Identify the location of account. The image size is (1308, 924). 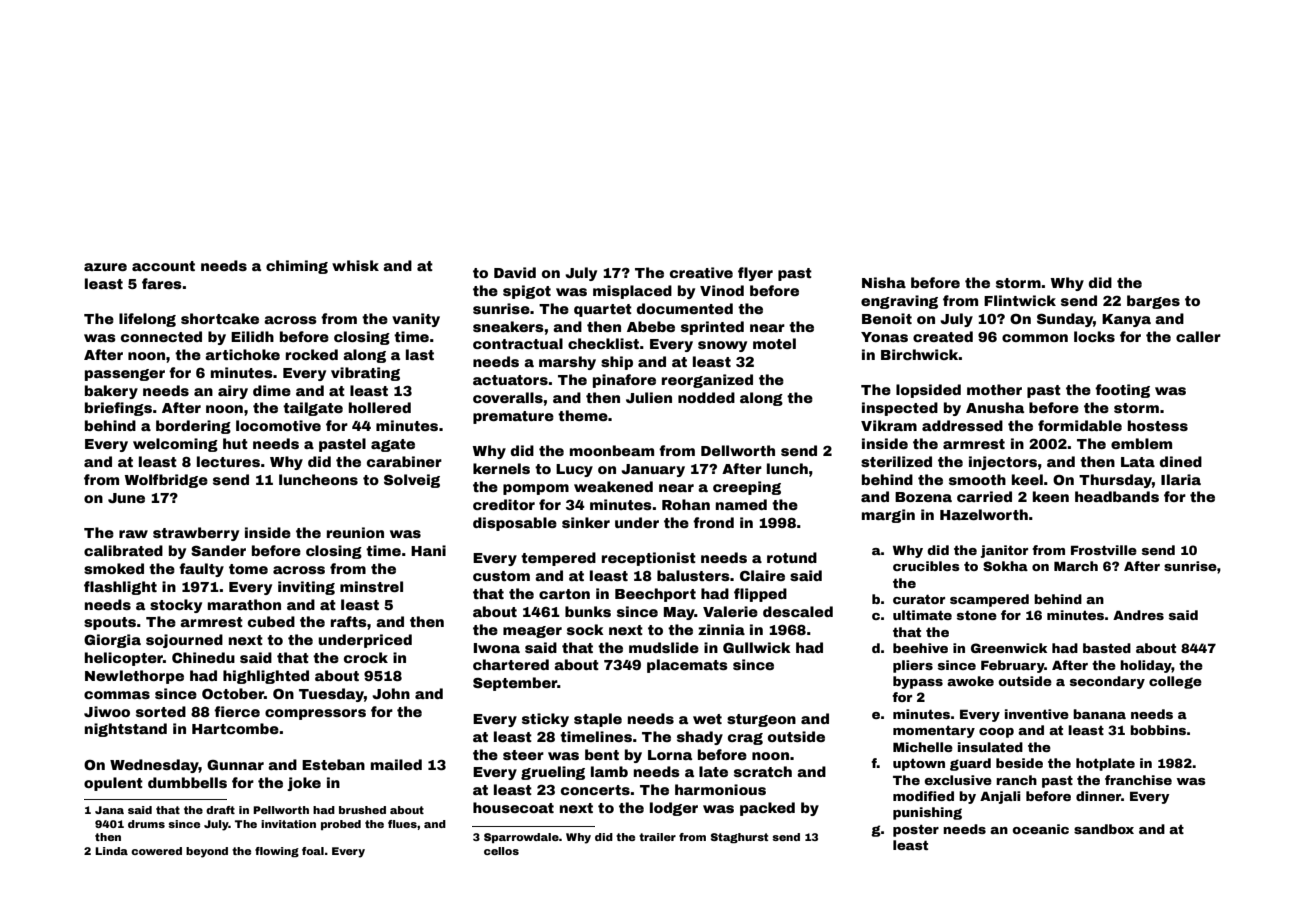
(163, 266).
